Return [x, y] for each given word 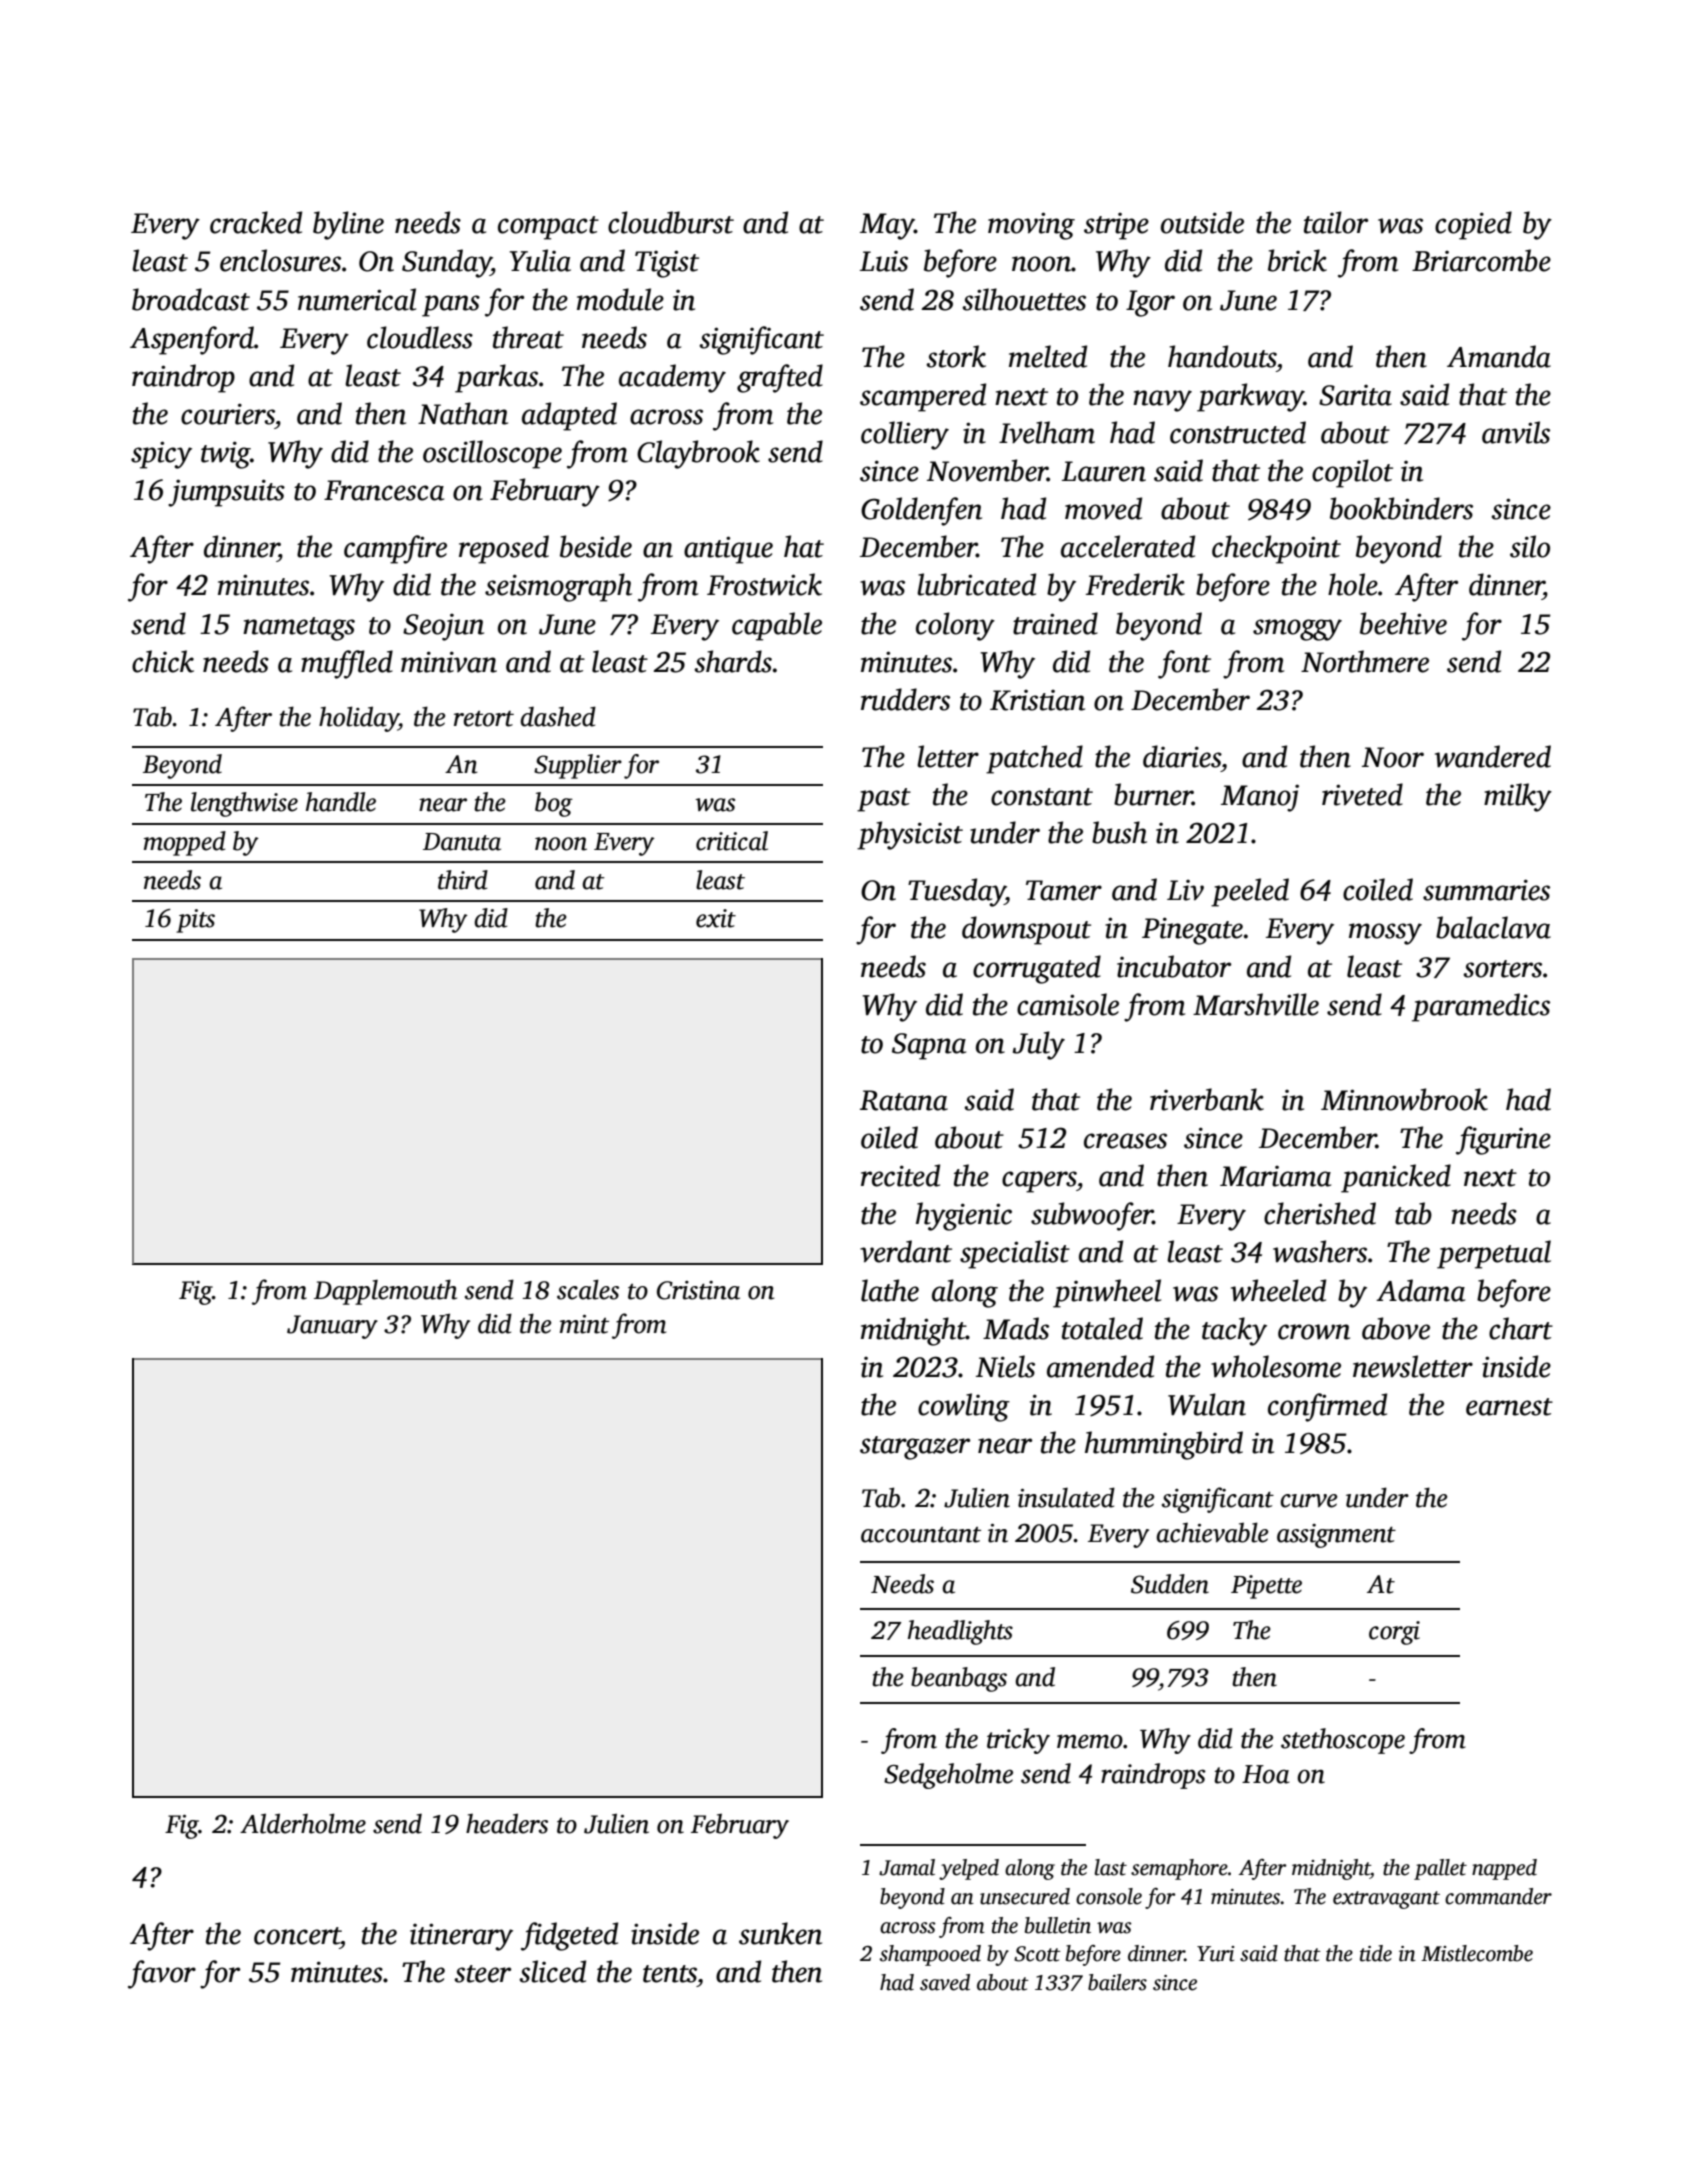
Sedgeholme [948, 1776]
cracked [256, 222]
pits [195, 921]
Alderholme [303, 1823]
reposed [504, 549]
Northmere [1365, 661]
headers [507, 1823]
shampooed [930, 1955]
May [887, 226]
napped [1504, 1869]
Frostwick [764, 584]
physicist [910, 835]
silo [1530, 546]
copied [1473, 225]
